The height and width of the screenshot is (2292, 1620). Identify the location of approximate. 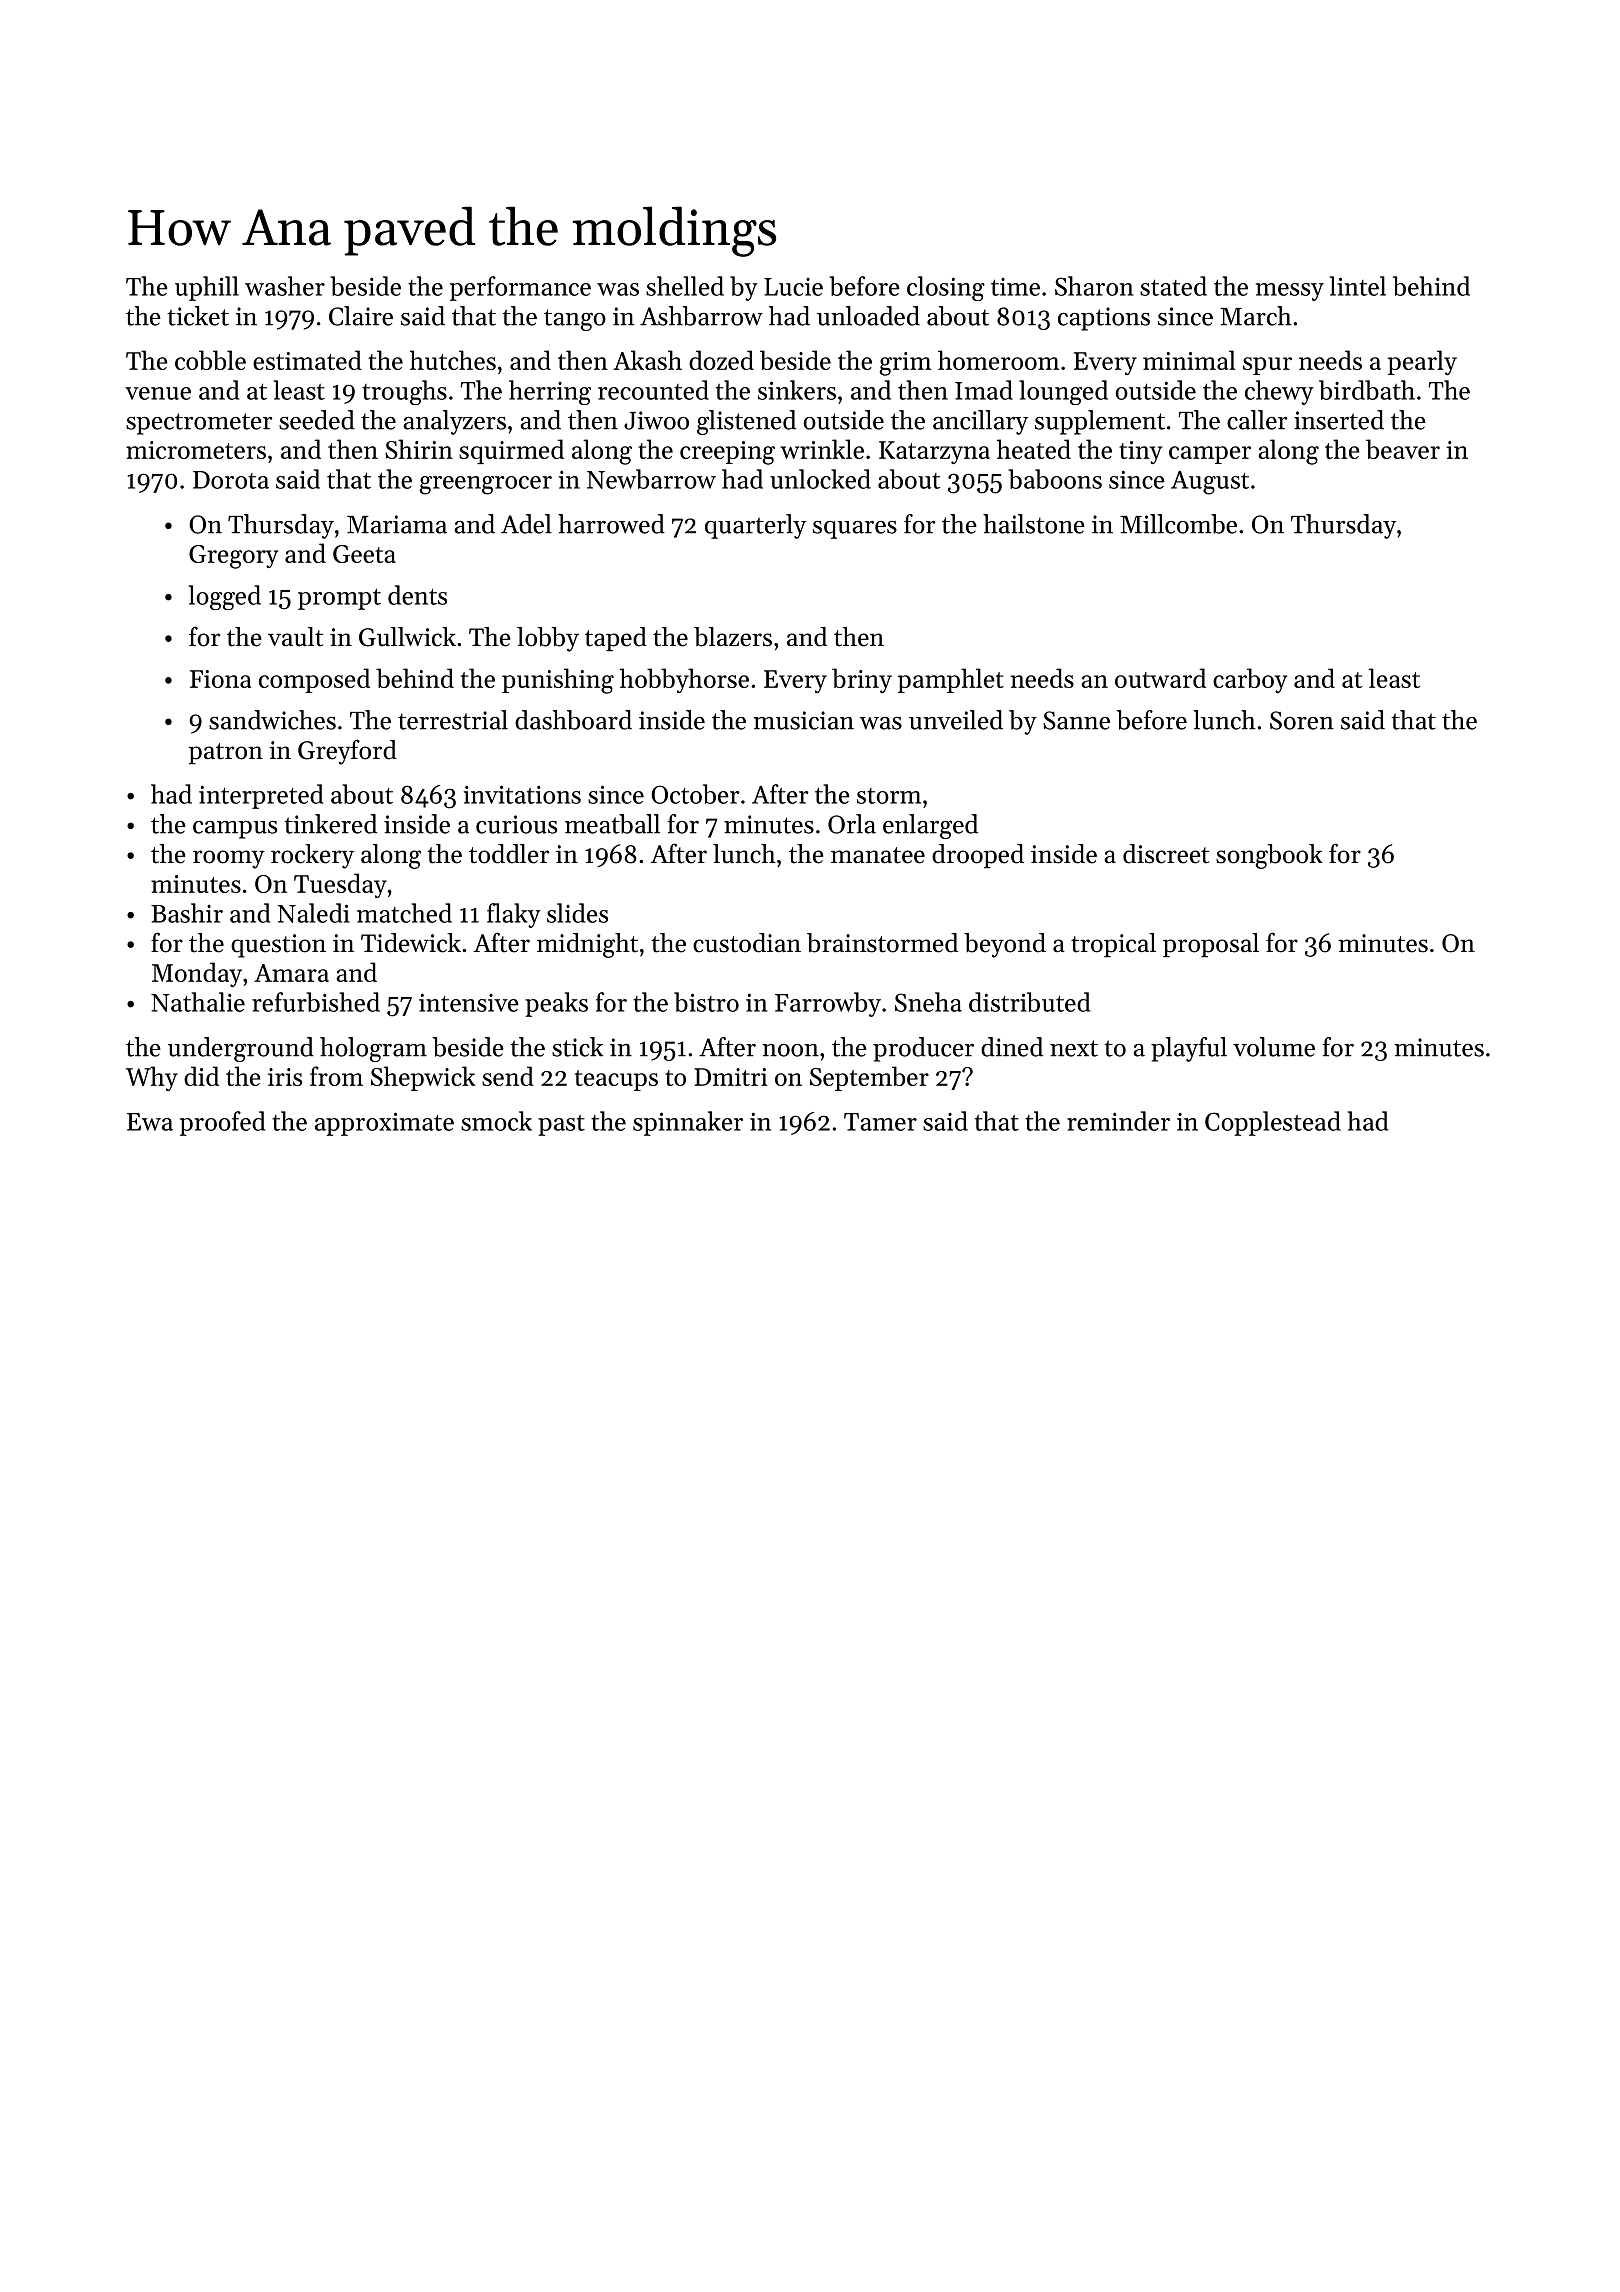
(384, 1124).
